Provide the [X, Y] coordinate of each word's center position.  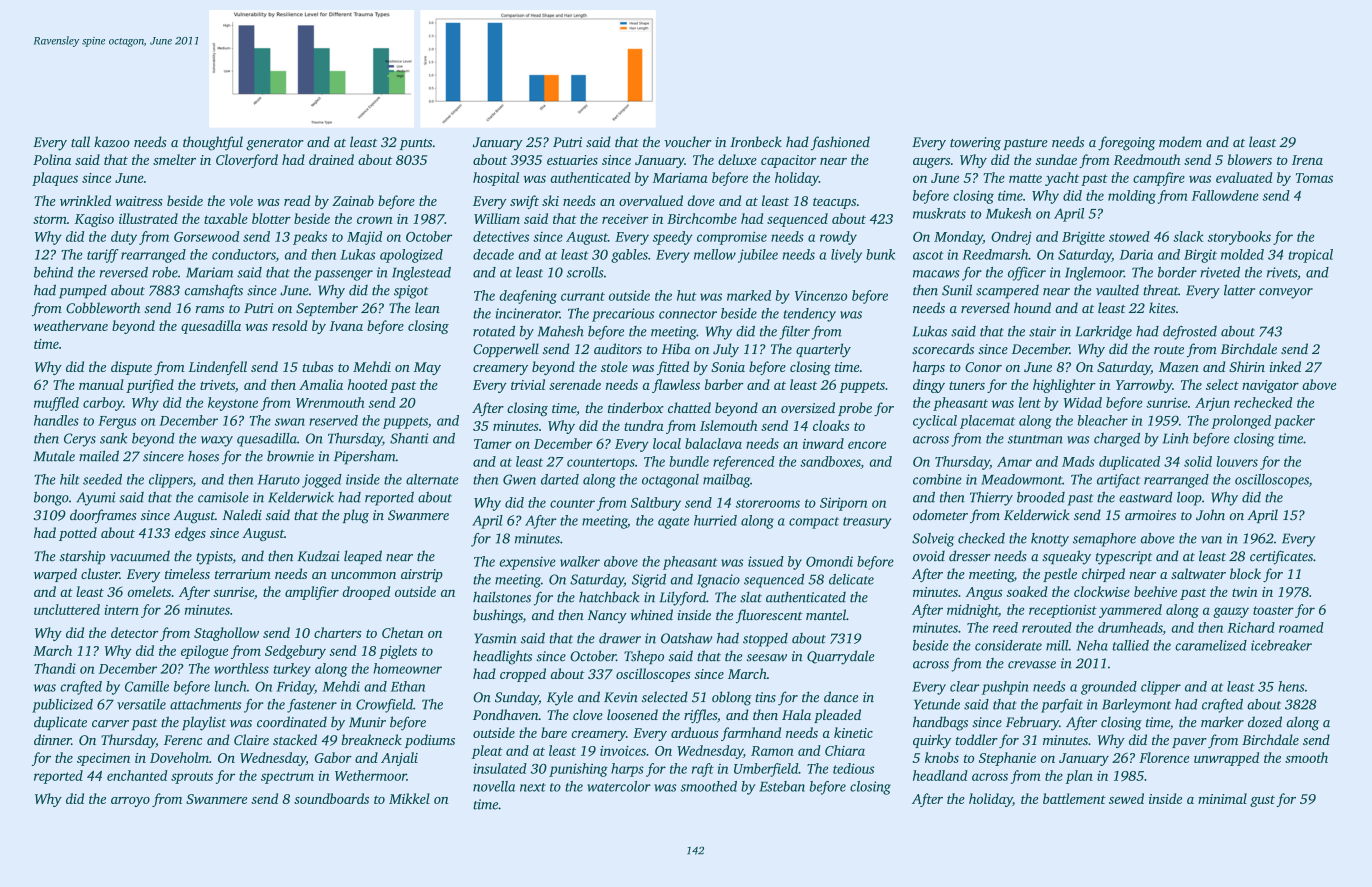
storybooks [1239, 238]
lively [846, 256]
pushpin [1005, 688]
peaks [310, 238]
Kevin [621, 697]
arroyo [130, 802]
